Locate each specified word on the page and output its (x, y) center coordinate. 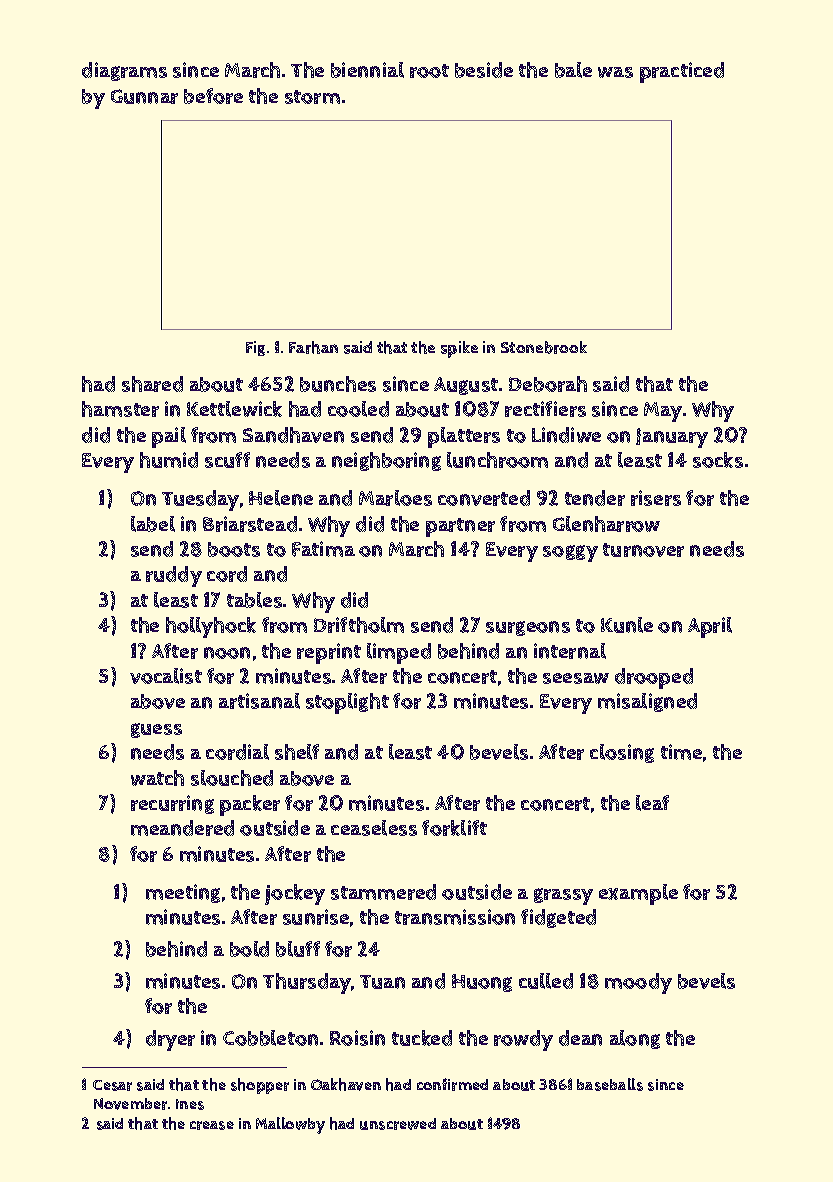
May (663, 412)
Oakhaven (346, 1084)
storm (312, 97)
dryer (170, 1040)
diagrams (124, 71)
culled (546, 981)
